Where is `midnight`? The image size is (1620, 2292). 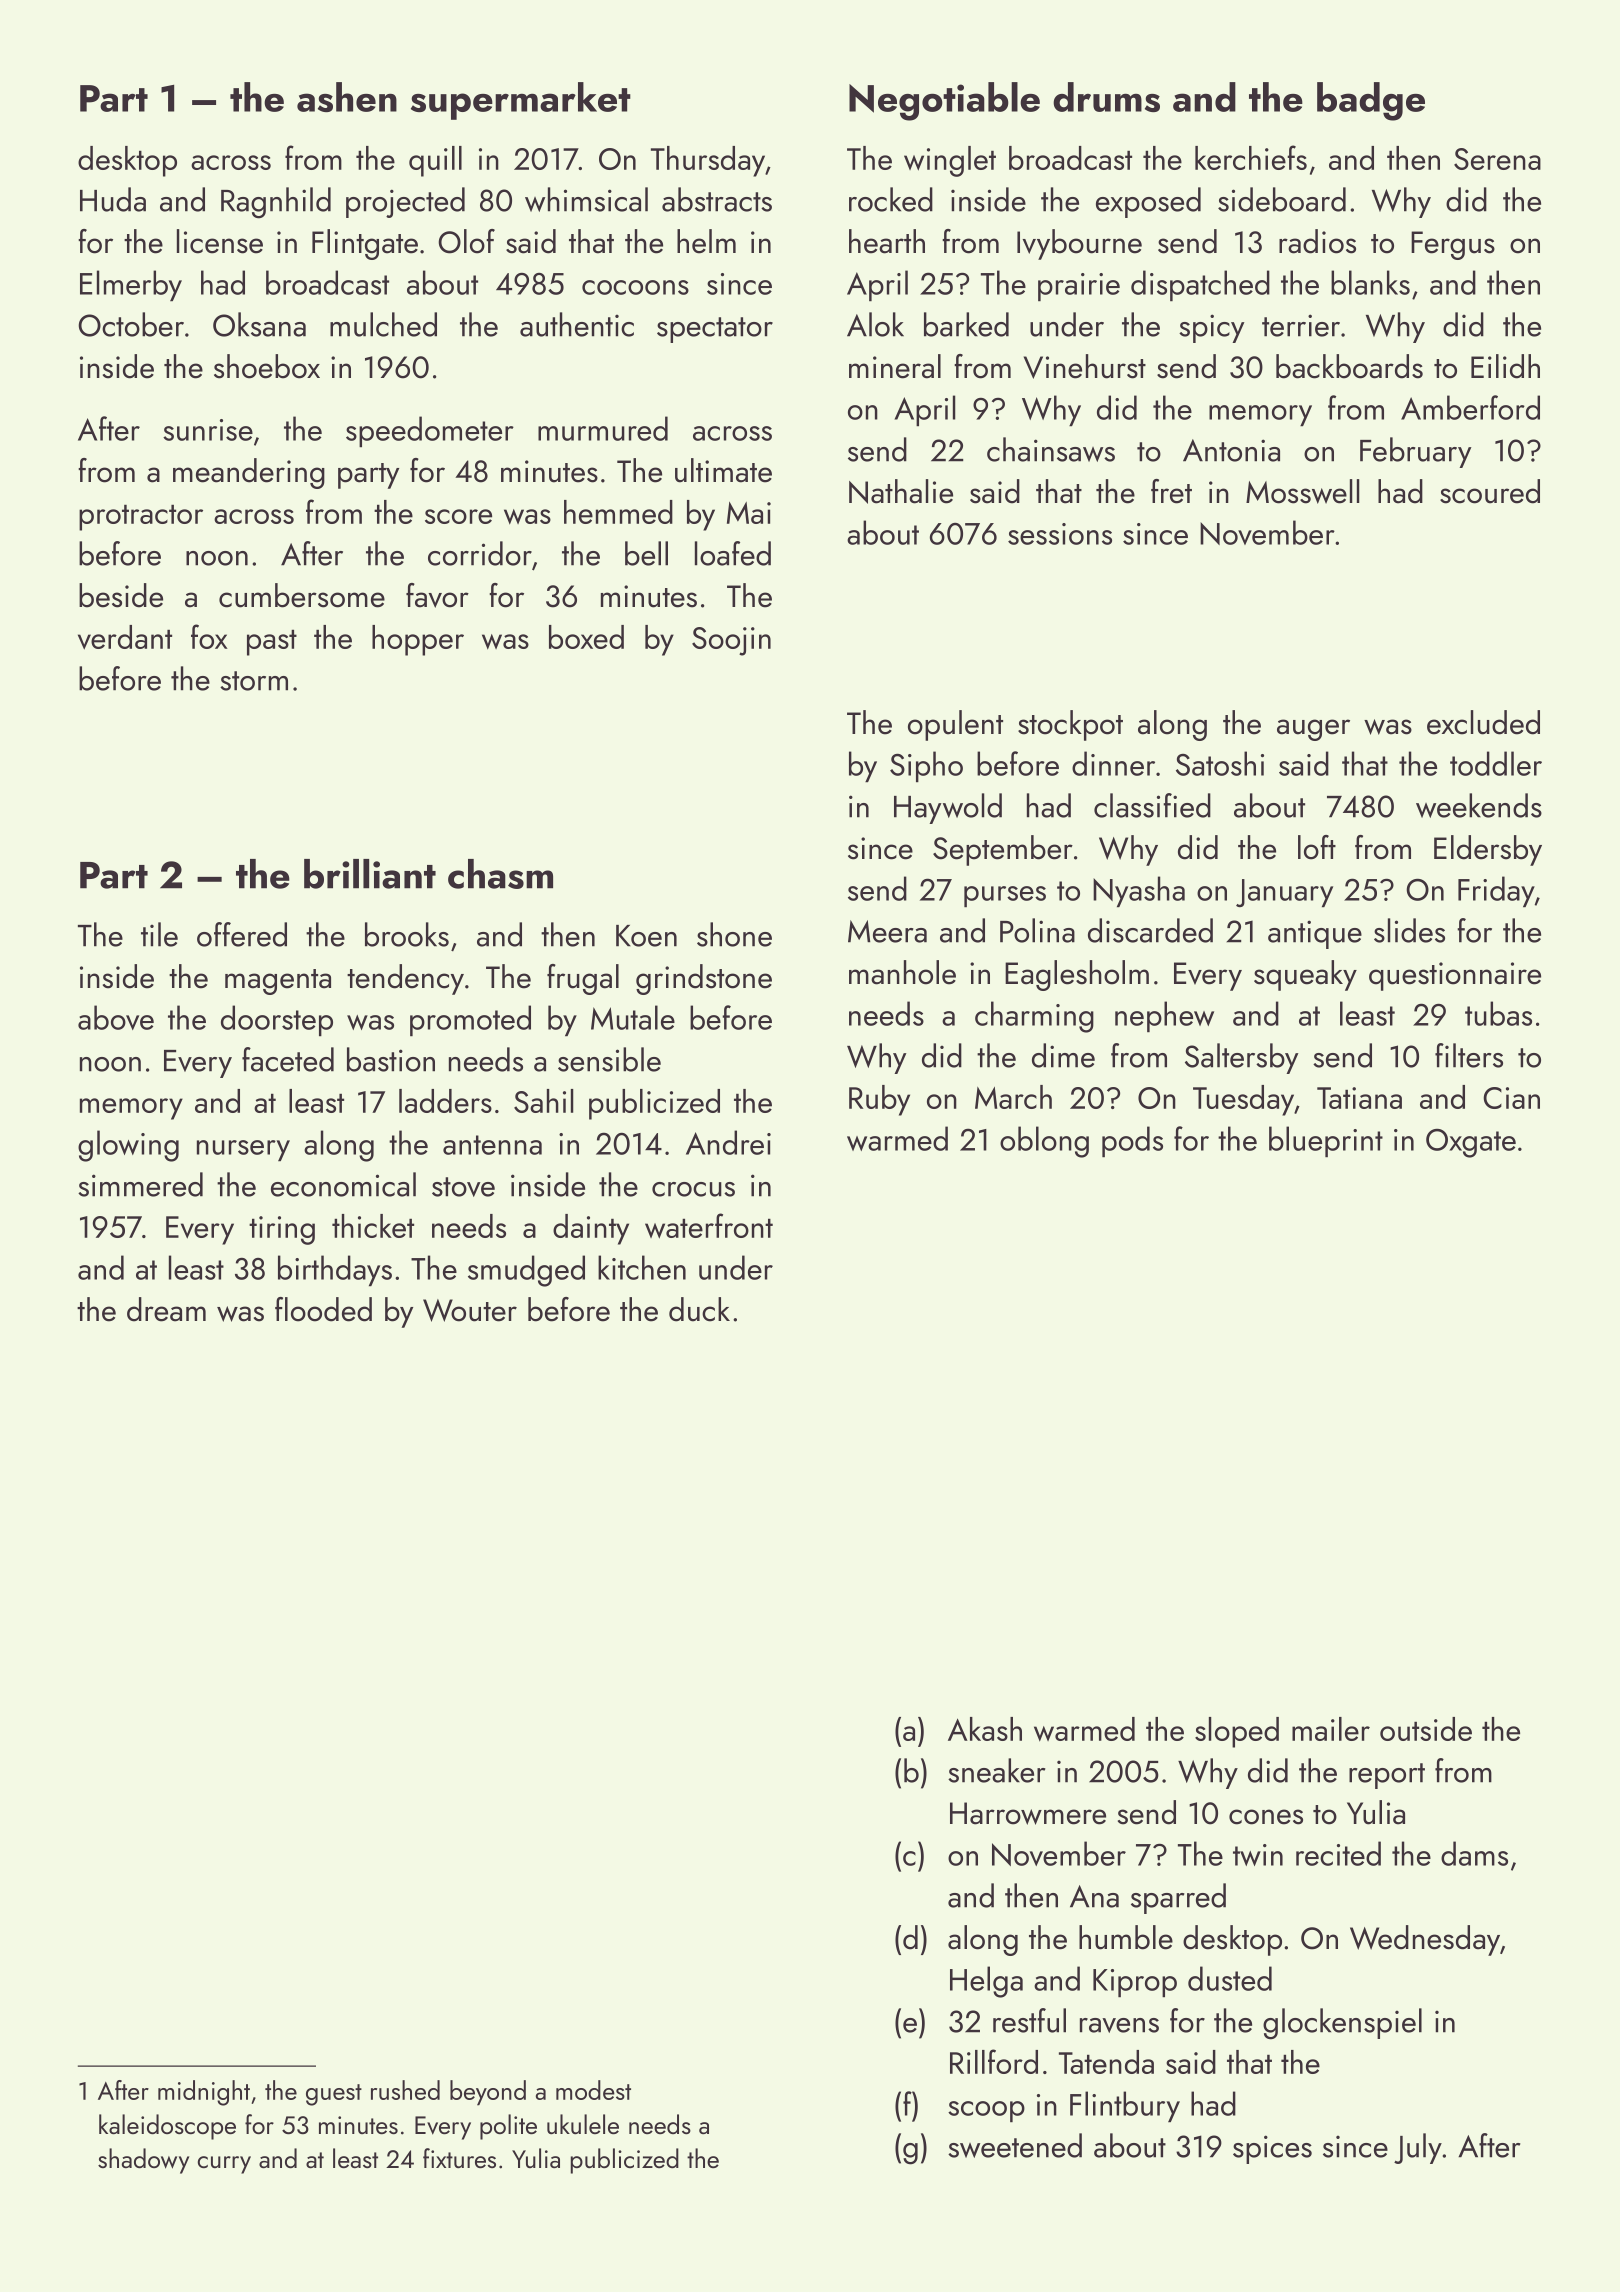 midnight is located at coordinates (204, 2093).
